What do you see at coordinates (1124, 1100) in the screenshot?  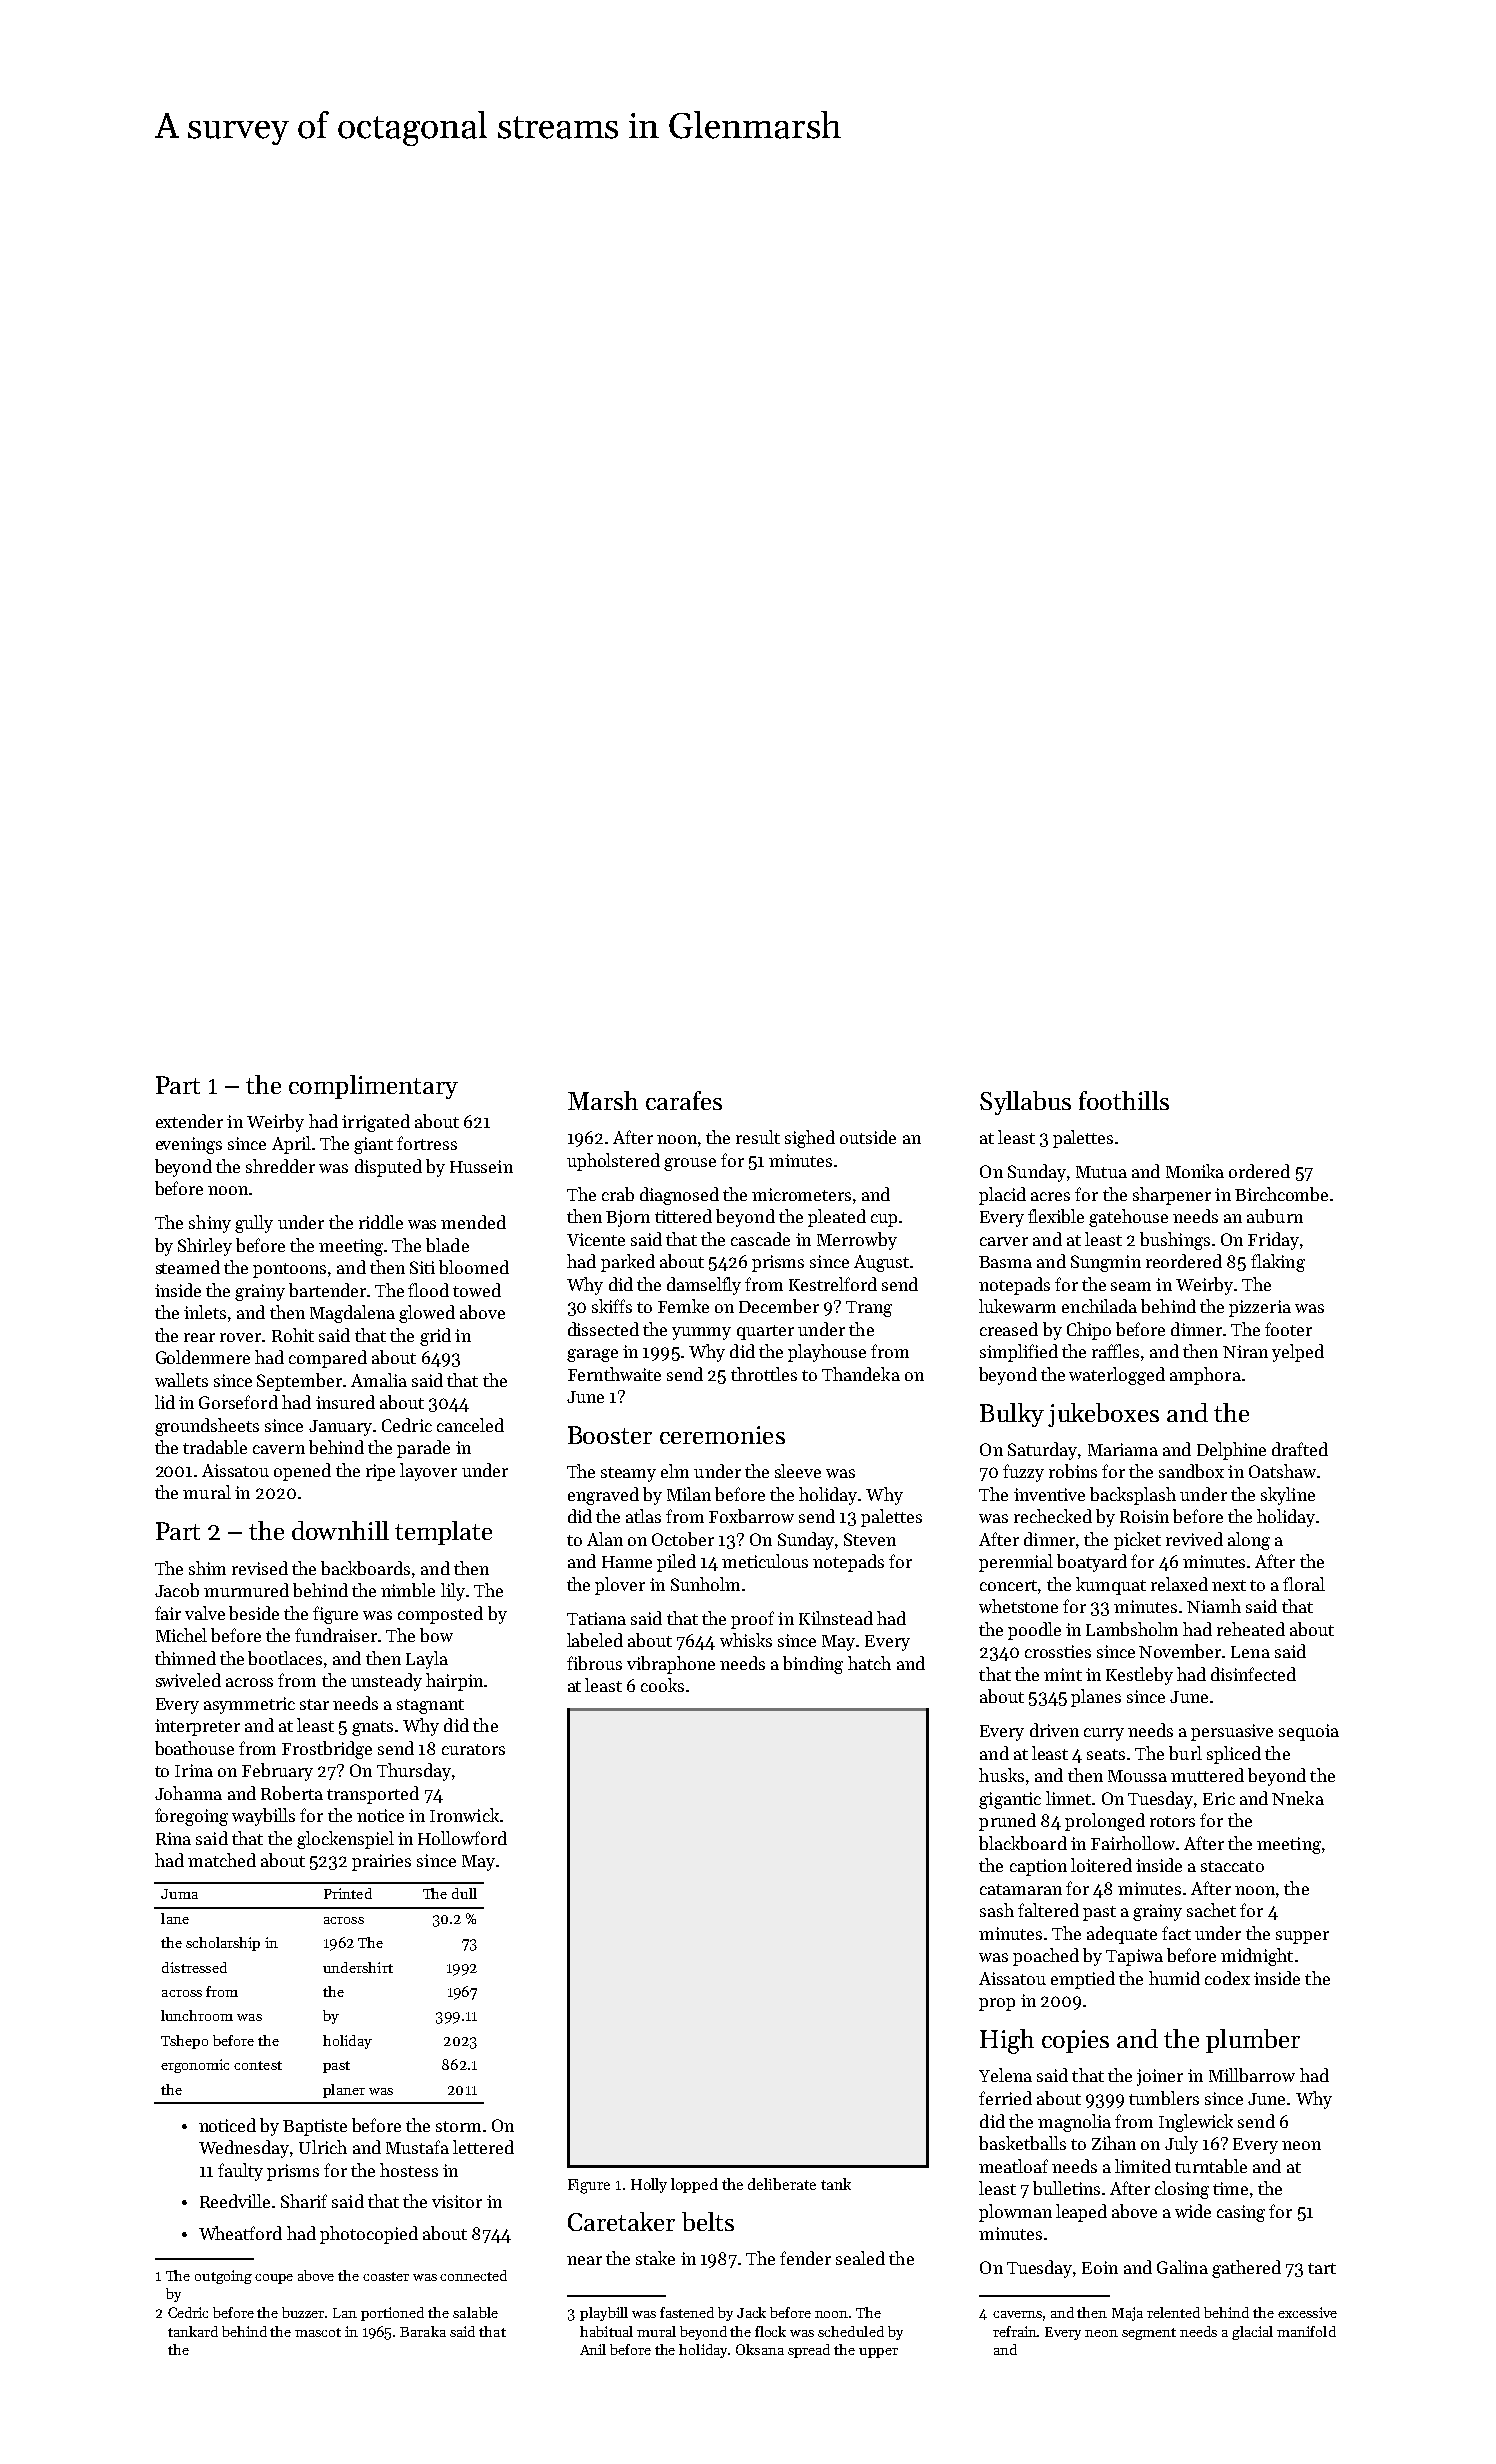 I see `foothills` at bounding box center [1124, 1100].
